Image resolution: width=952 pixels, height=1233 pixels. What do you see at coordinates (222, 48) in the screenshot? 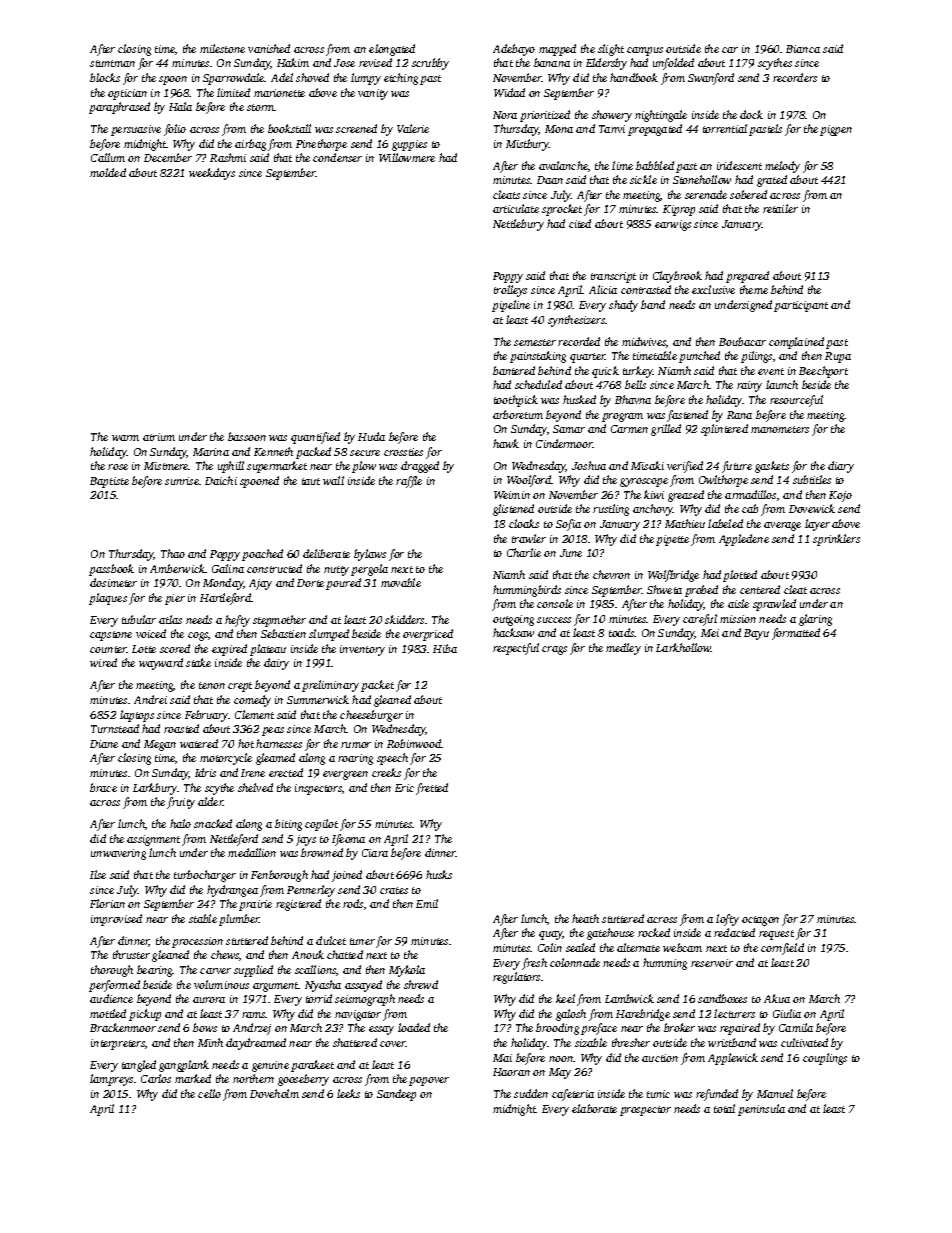
I see `milestone` at bounding box center [222, 48].
